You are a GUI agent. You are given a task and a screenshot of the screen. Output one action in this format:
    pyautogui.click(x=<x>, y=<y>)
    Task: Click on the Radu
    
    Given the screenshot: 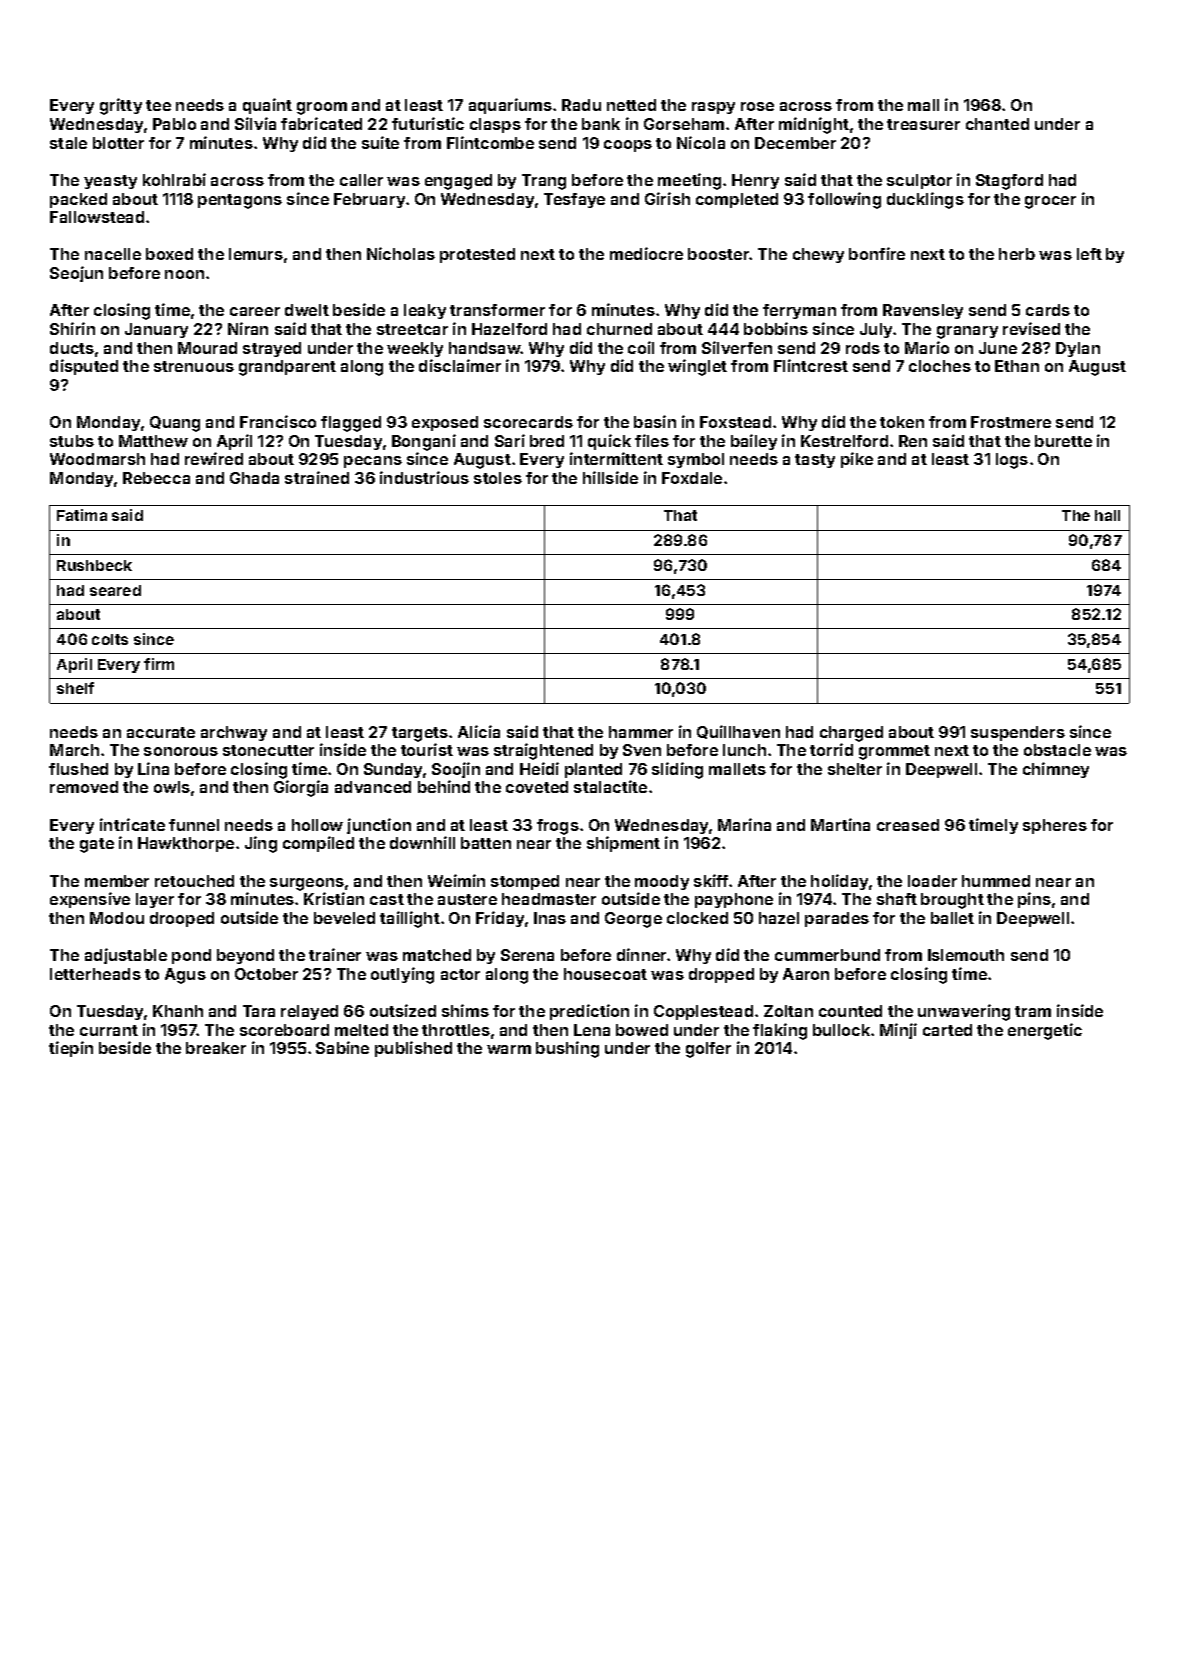 What is the action you would take?
    pyautogui.click(x=581, y=105)
